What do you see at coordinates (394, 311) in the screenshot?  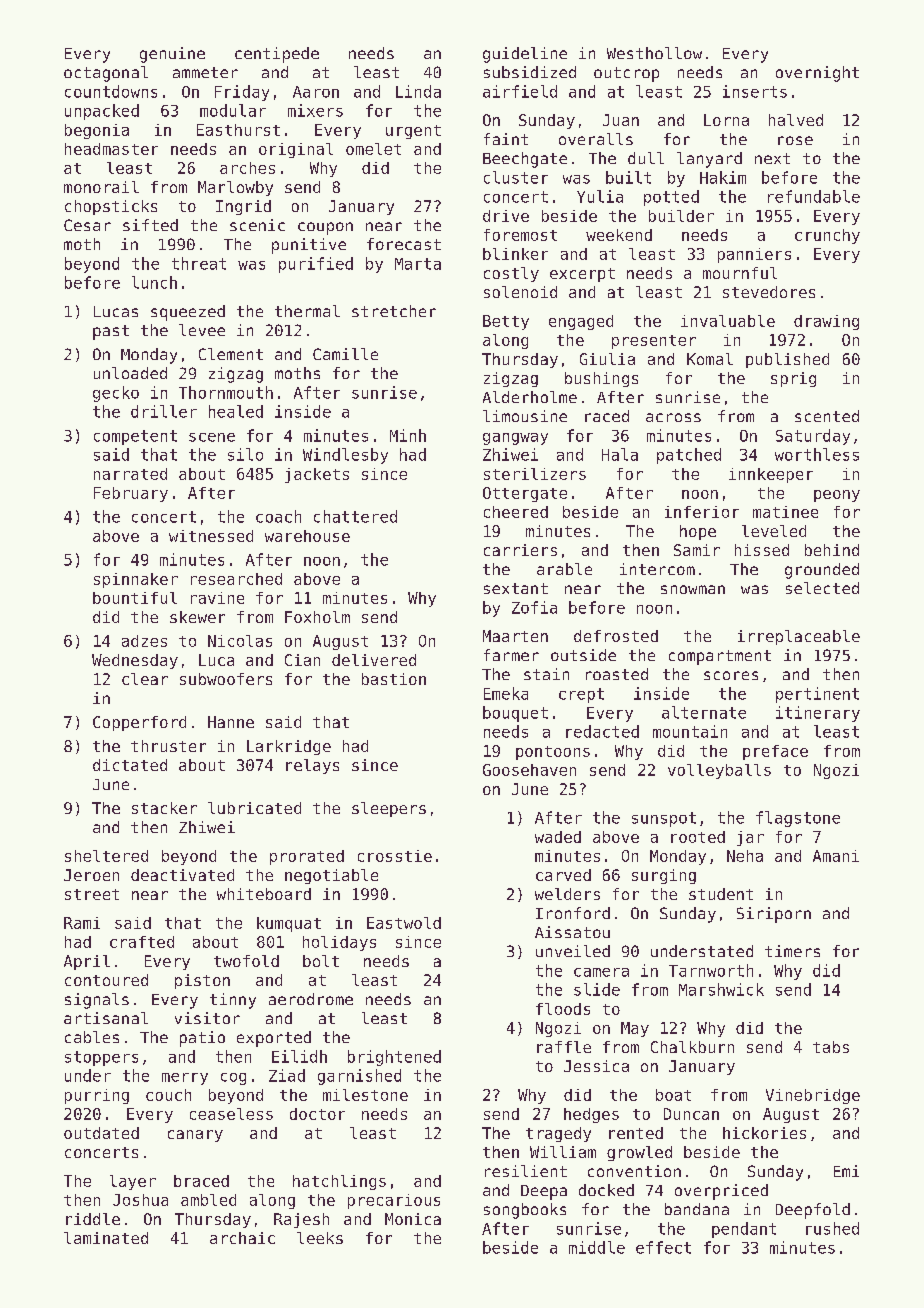 I see `stretcher` at bounding box center [394, 311].
